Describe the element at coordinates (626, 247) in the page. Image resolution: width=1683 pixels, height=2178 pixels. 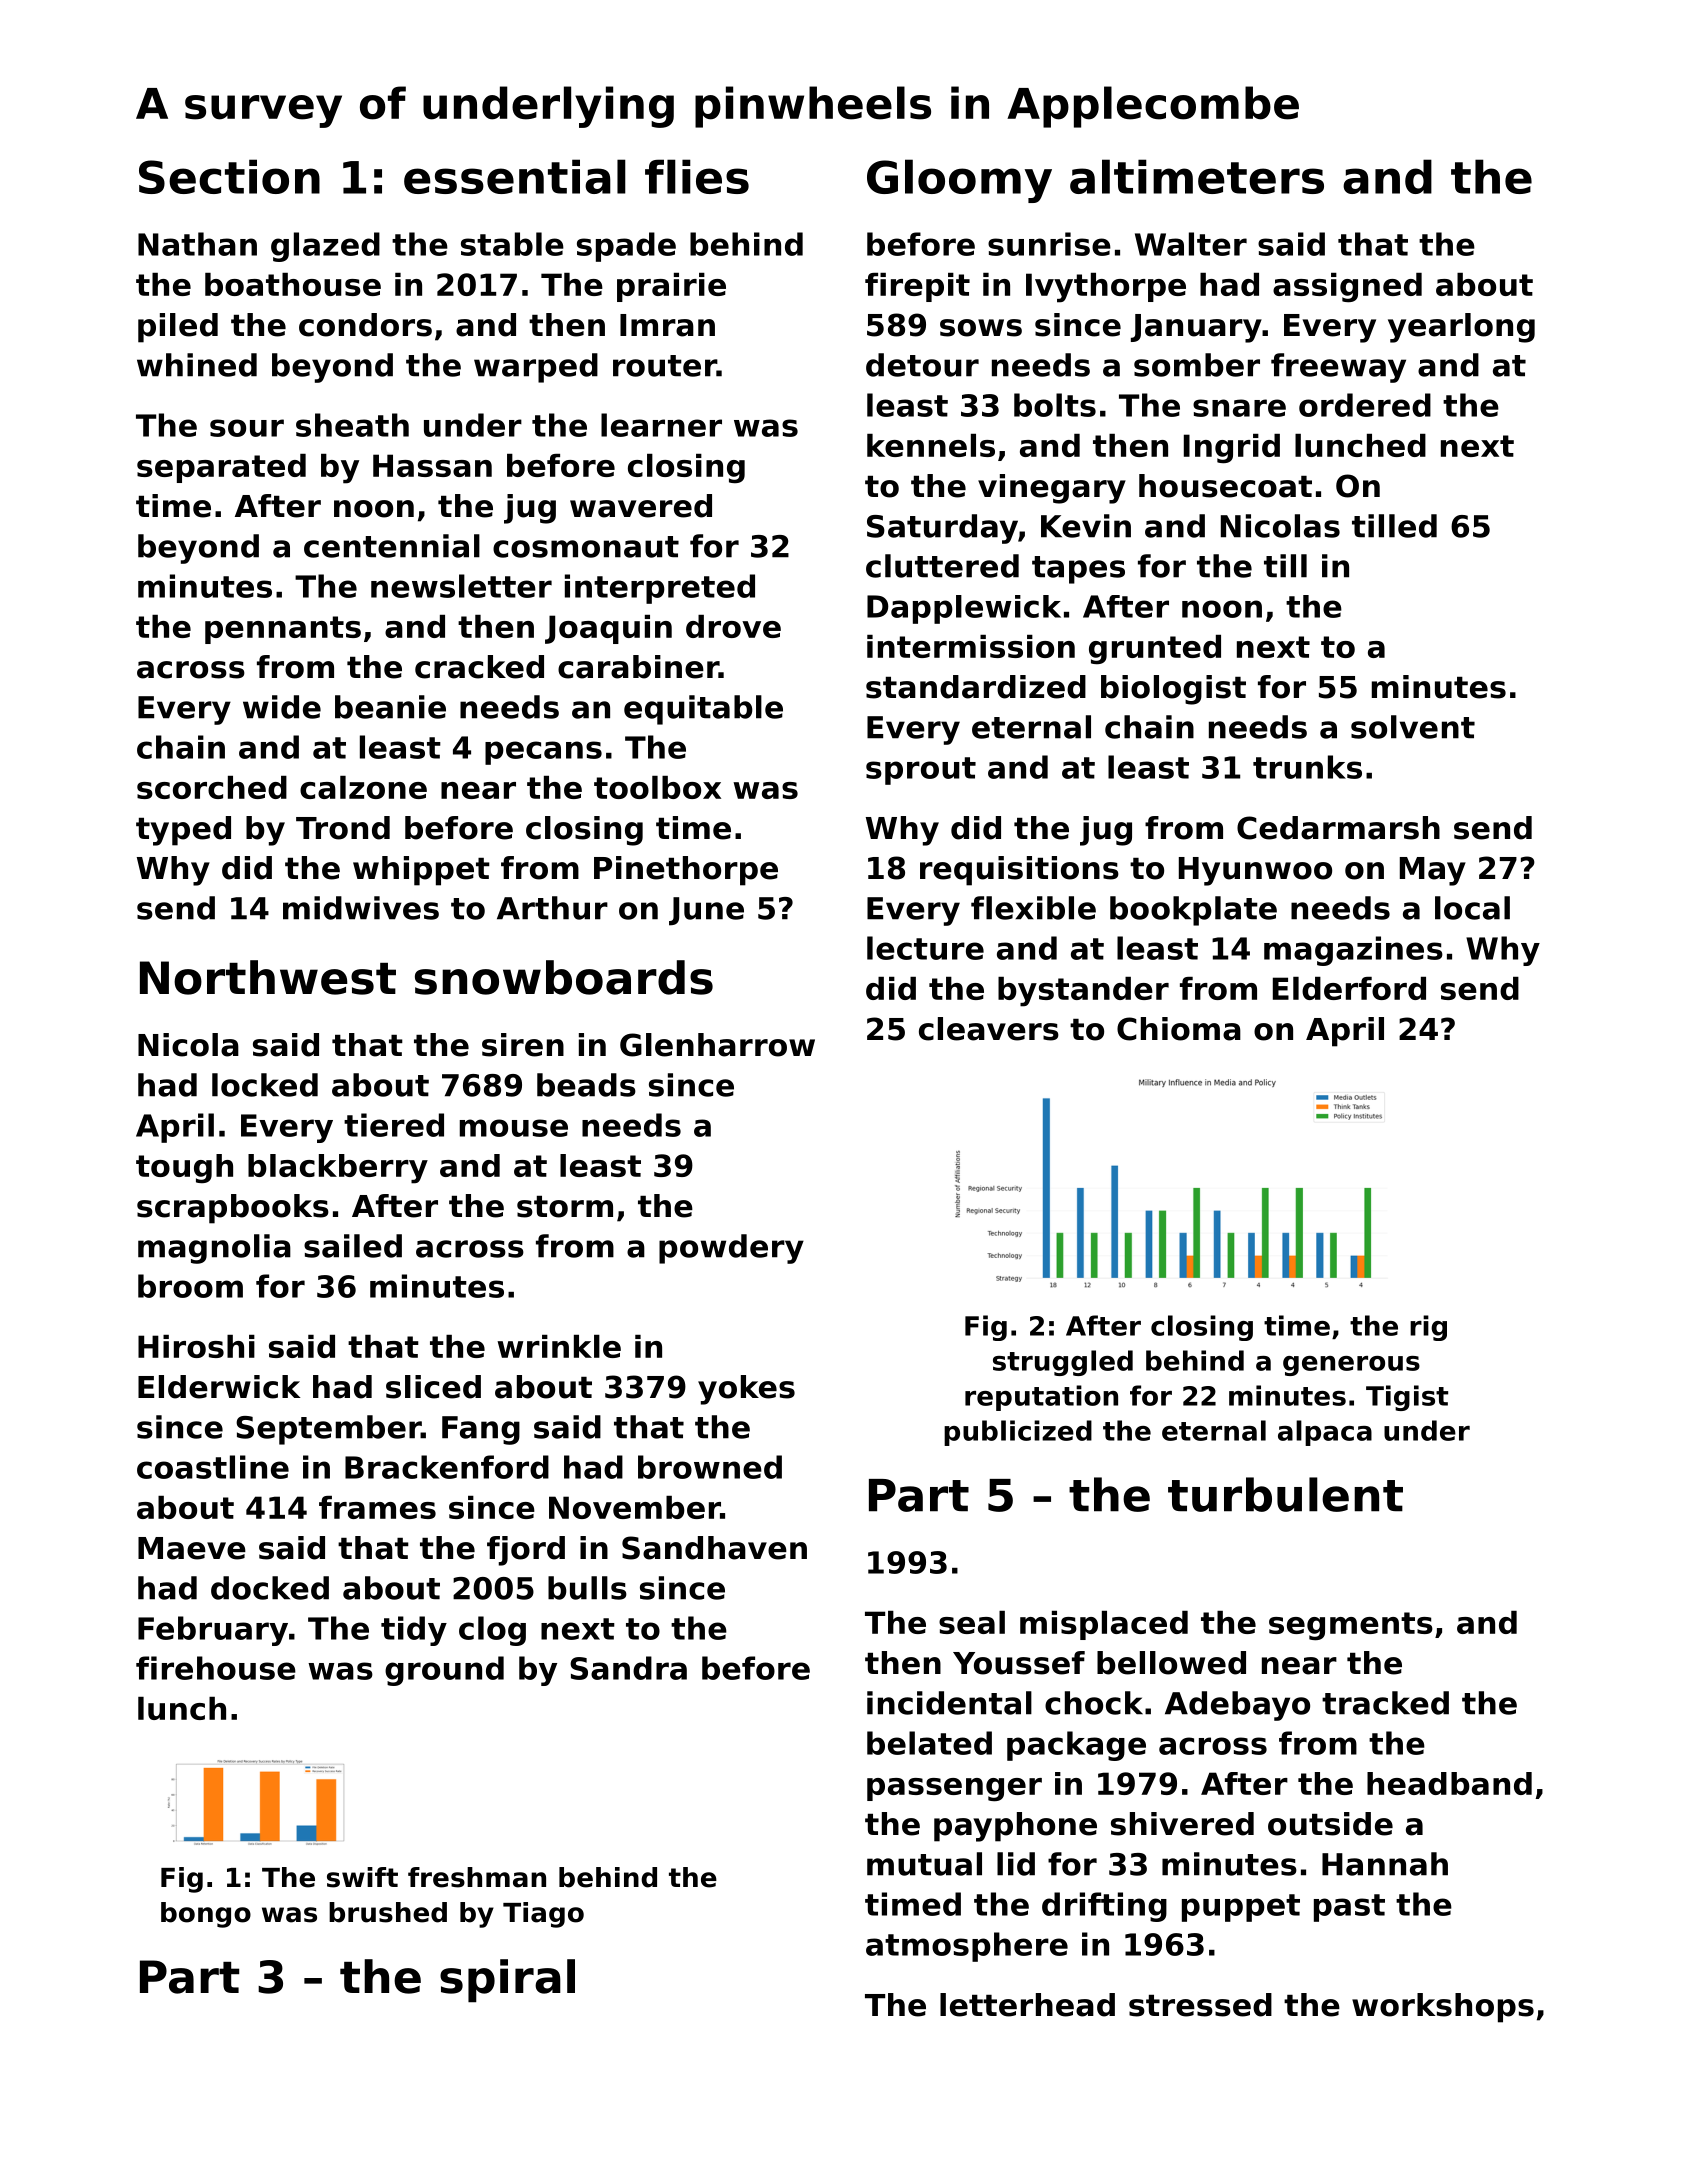
I see `spade` at that location.
